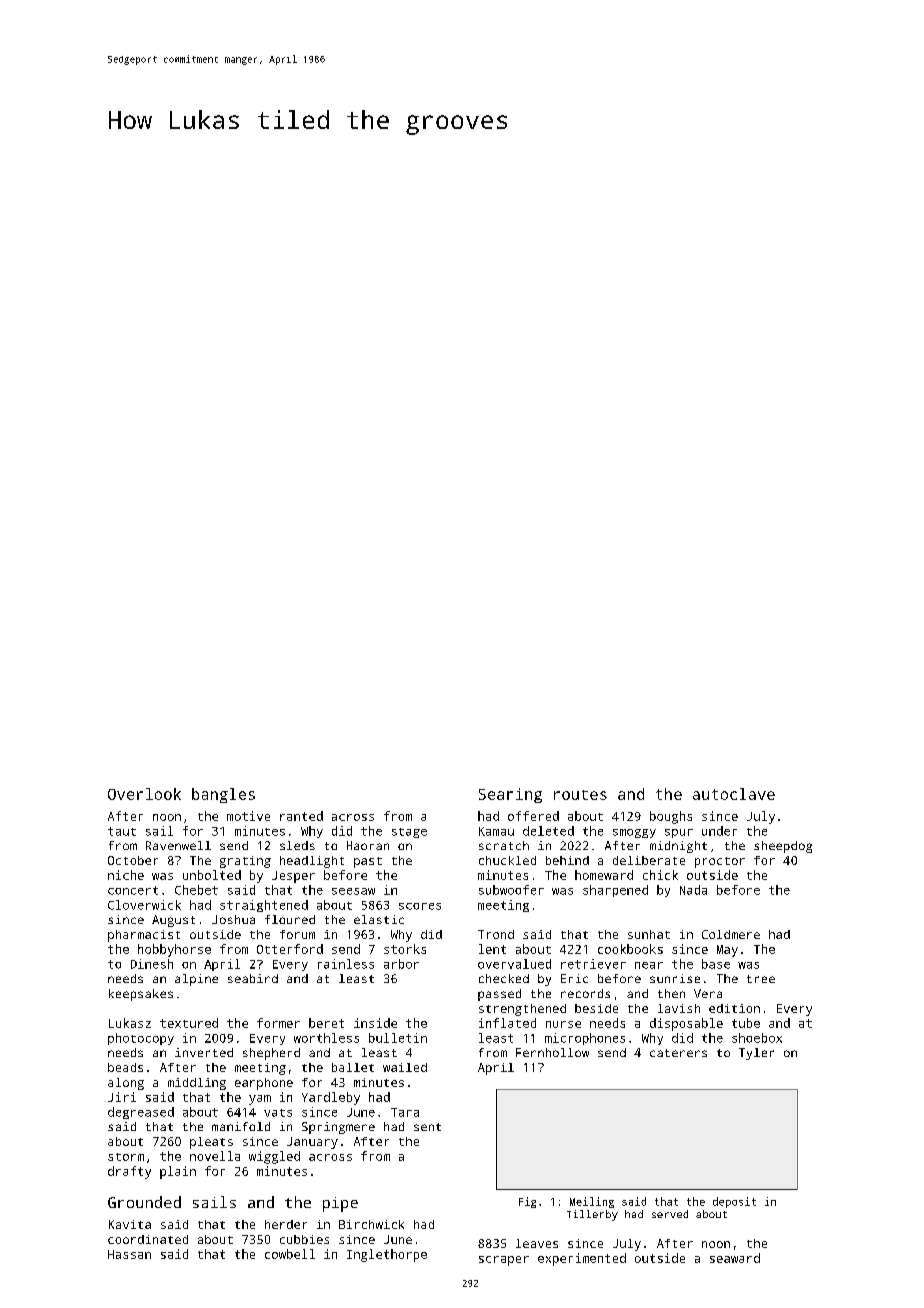  What do you see at coordinates (734, 794) in the document?
I see `autoclave` at bounding box center [734, 794].
